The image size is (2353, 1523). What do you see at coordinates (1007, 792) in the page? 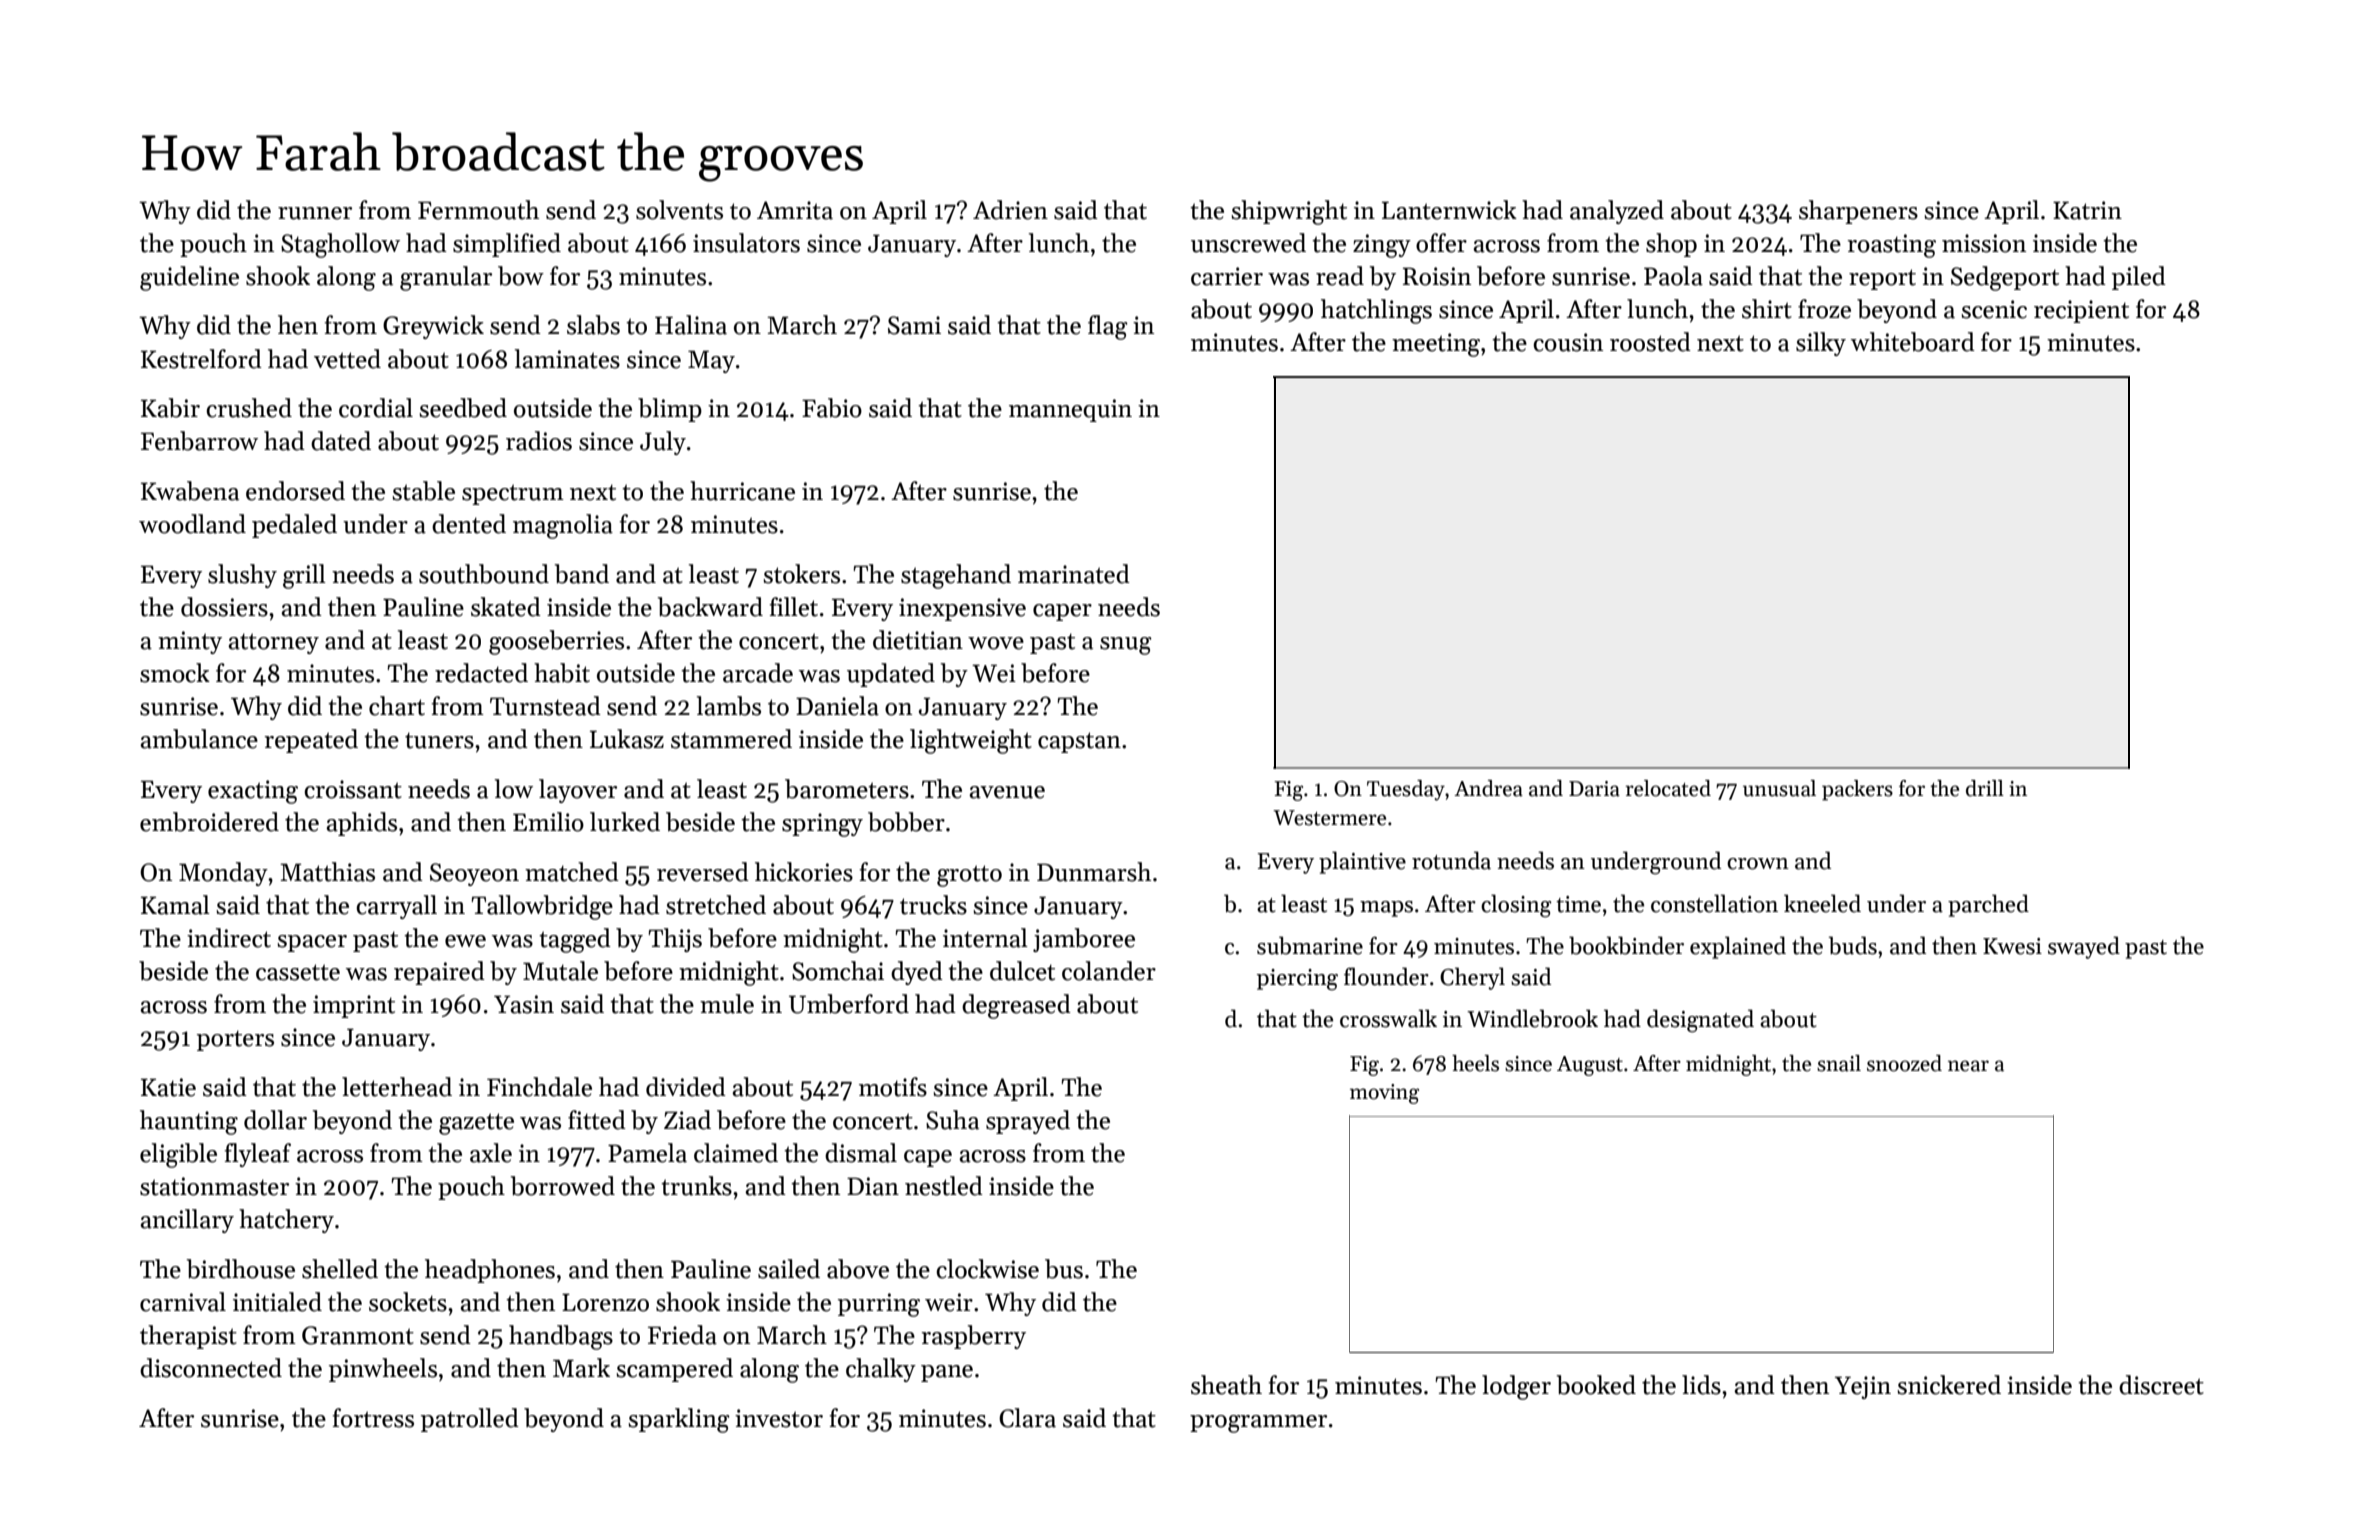
I see `avenue` at bounding box center [1007, 792].
